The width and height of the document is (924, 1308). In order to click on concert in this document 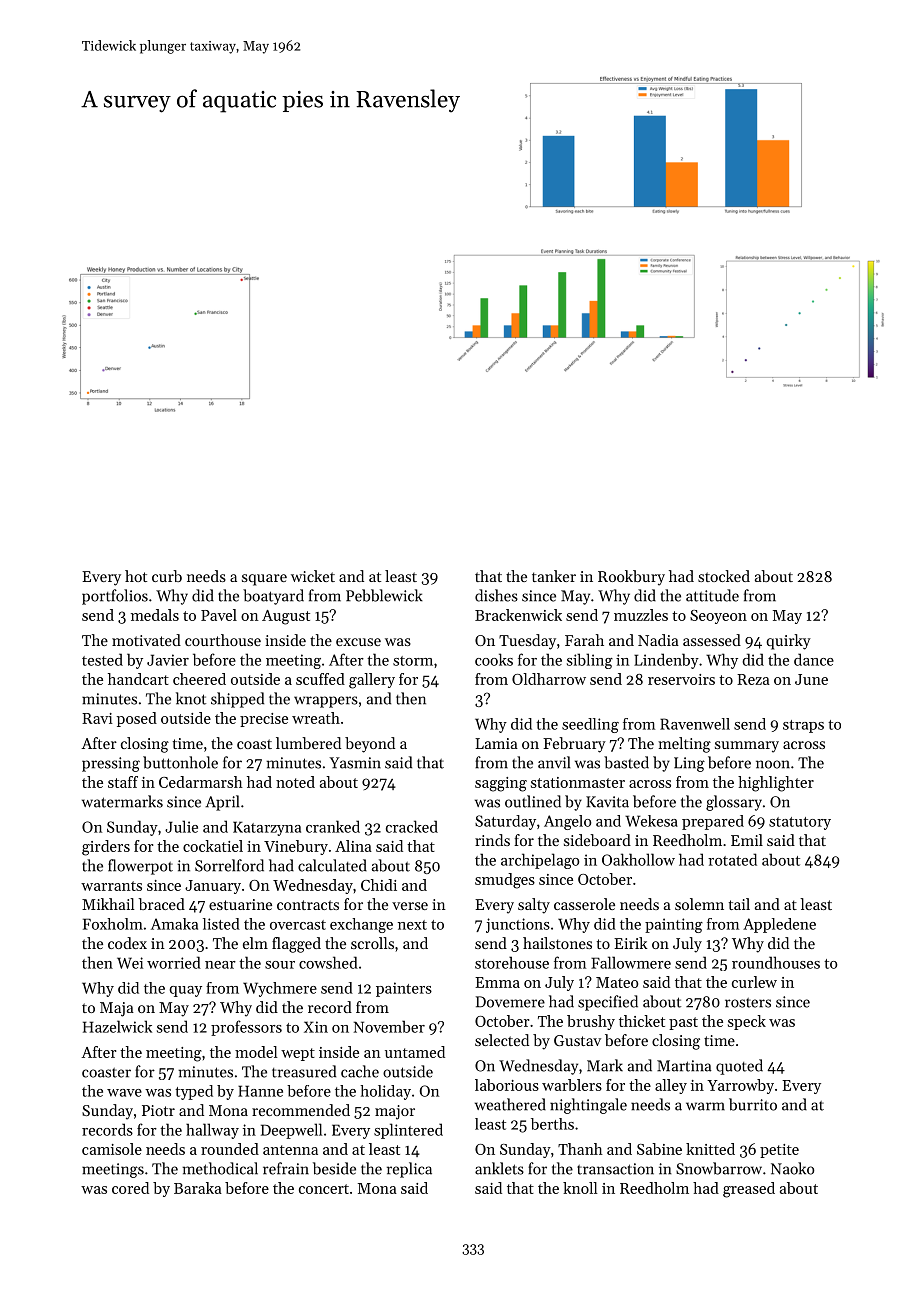, I will do `click(324, 1189)`.
